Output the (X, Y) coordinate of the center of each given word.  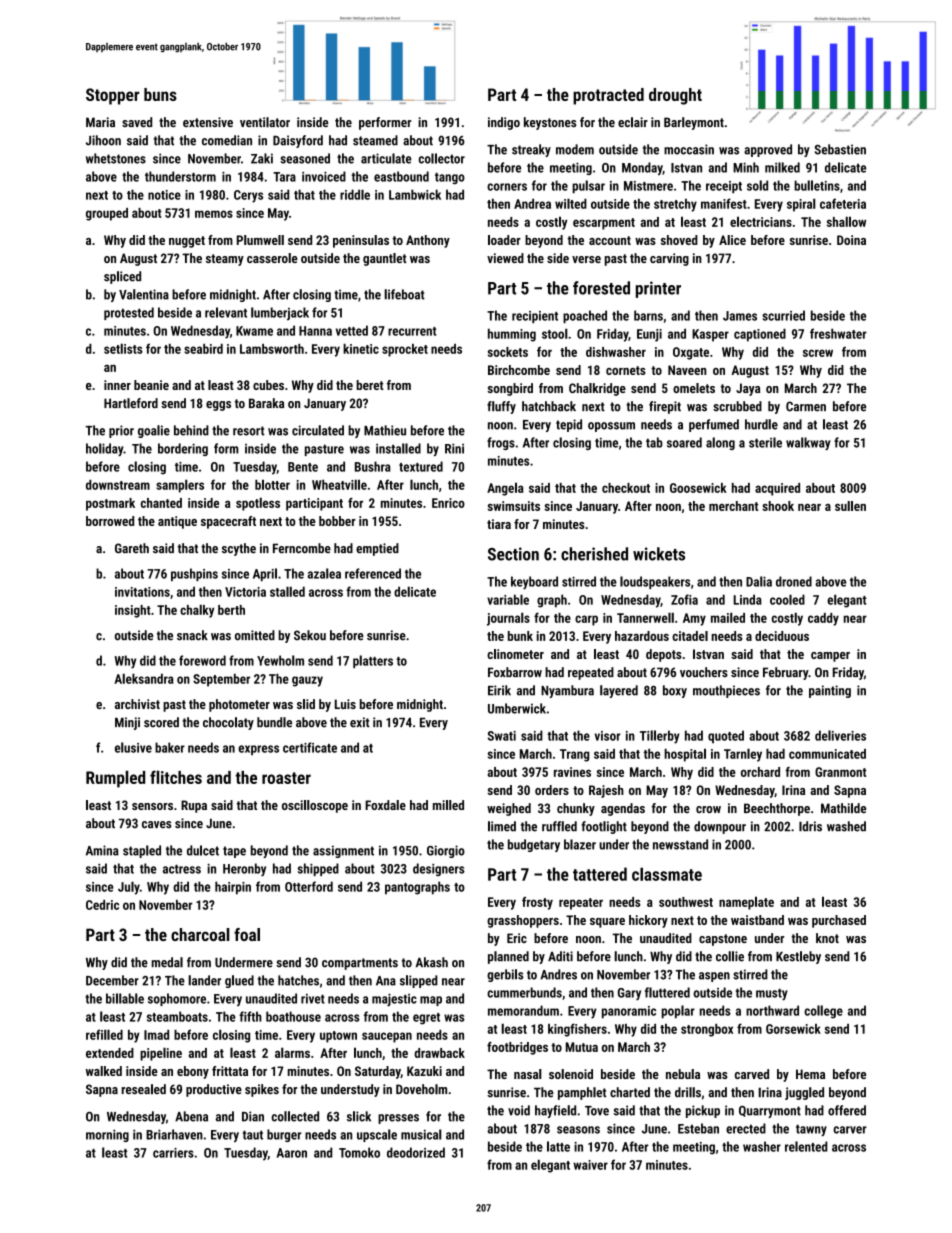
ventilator (265, 122)
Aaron (292, 1153)
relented (806, 1146)
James (740, 316)
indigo (504, 123)
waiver (590, 1165)
